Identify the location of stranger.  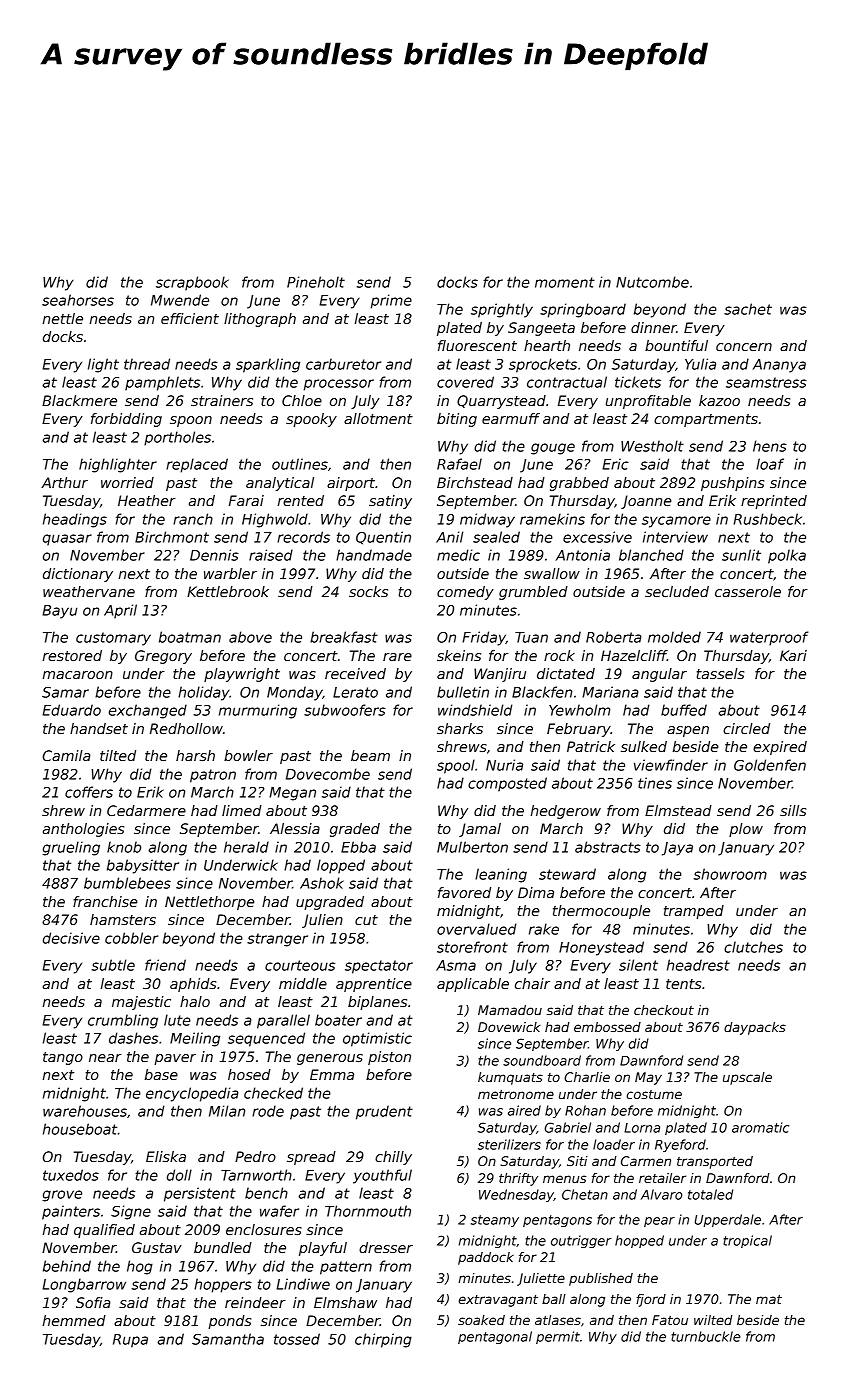
(277, 940).
